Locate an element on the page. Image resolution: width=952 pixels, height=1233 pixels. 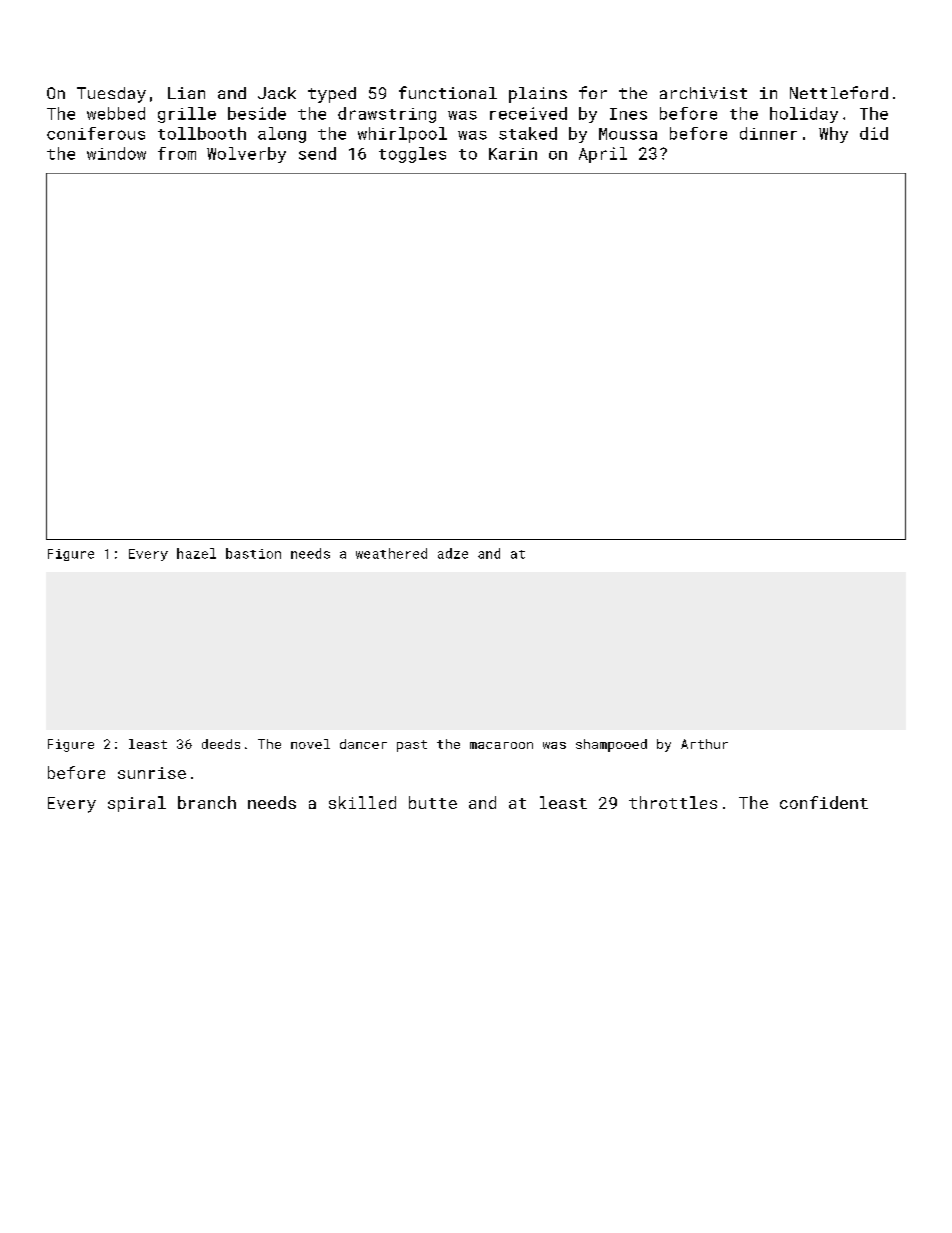
dinner is located at coordinates (768, 133).
